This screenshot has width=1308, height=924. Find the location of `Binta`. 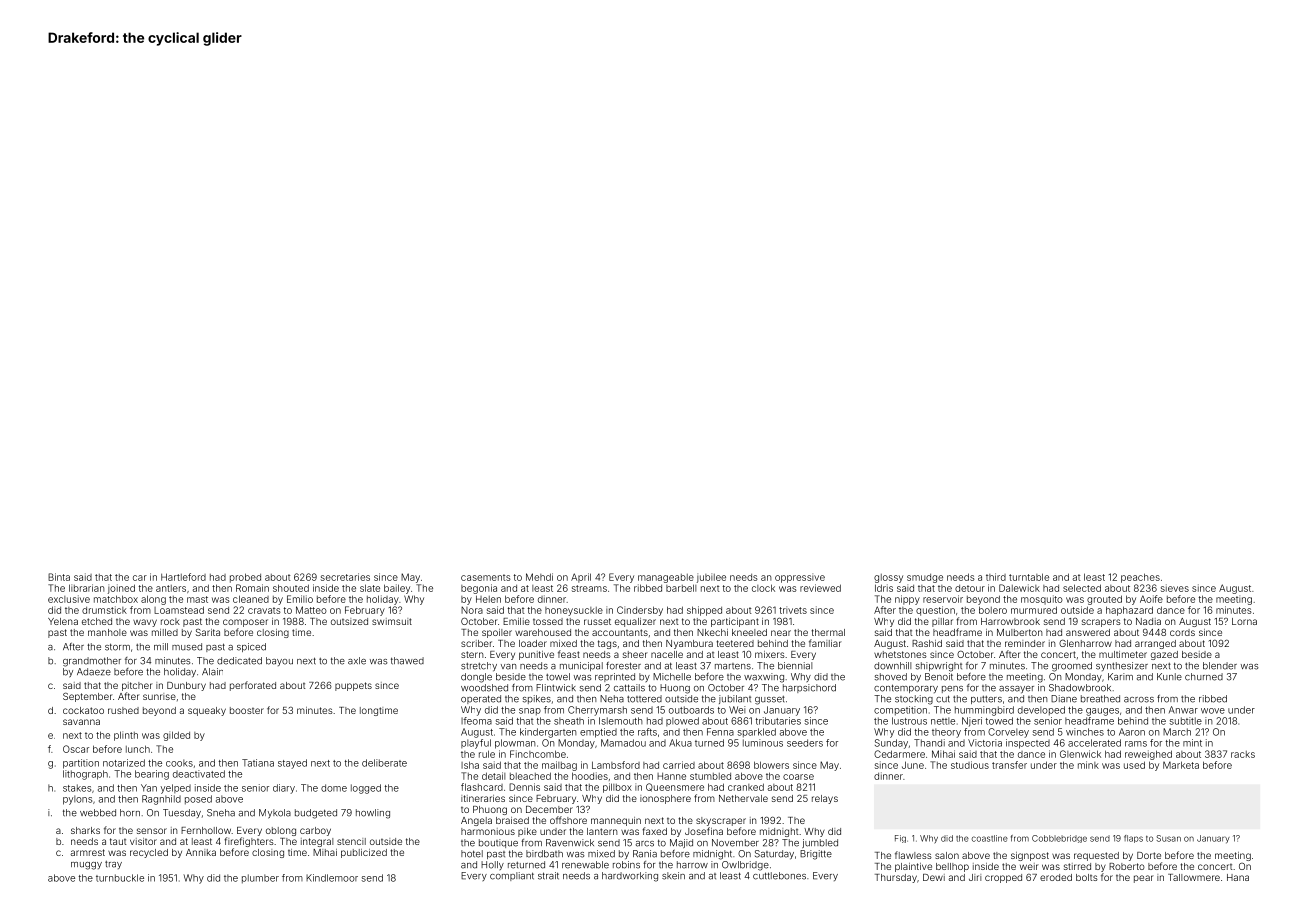

Binta is located at coordinates (59, 577).
